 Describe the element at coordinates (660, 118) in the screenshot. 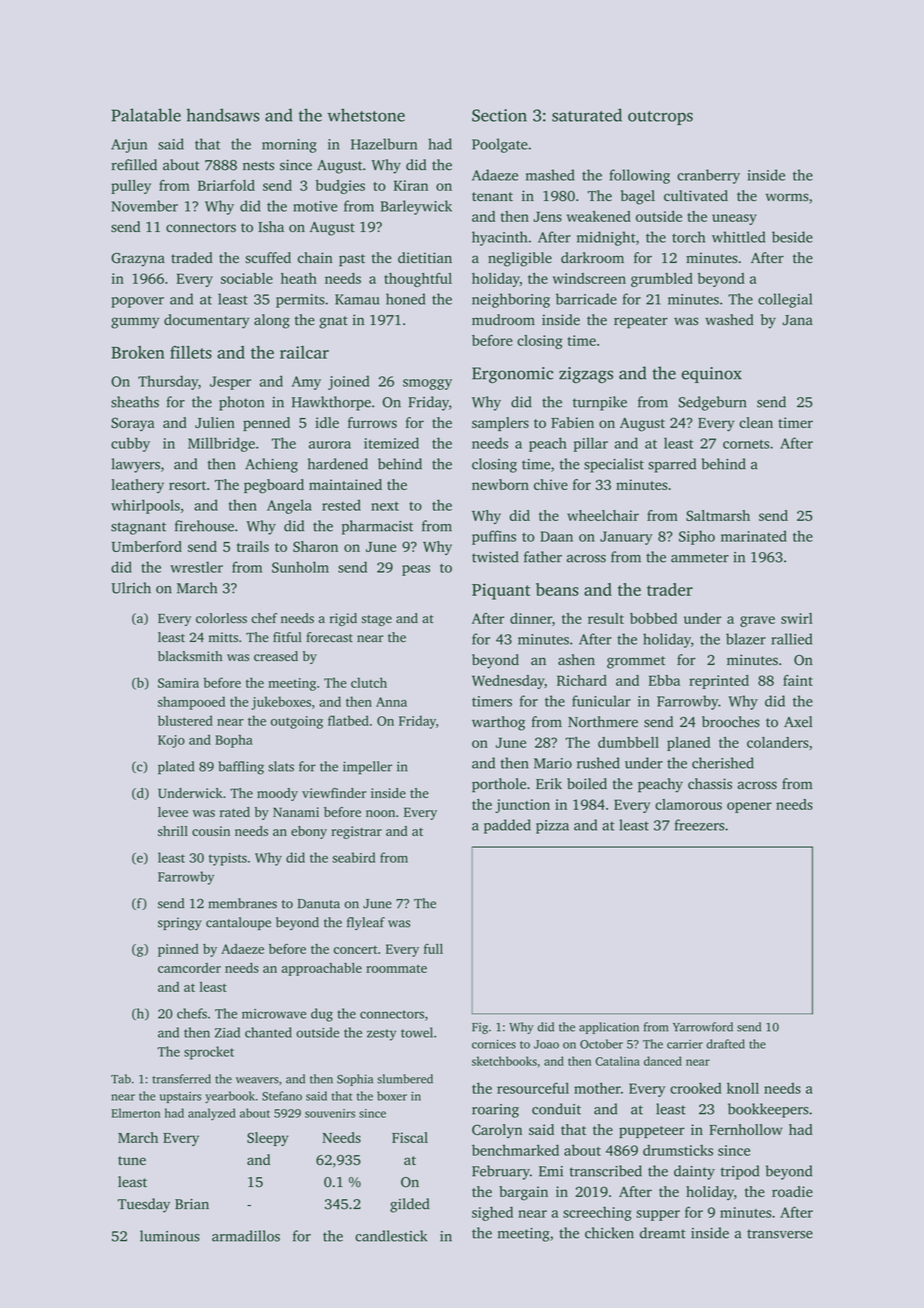

I see `outcrops` at that location.
